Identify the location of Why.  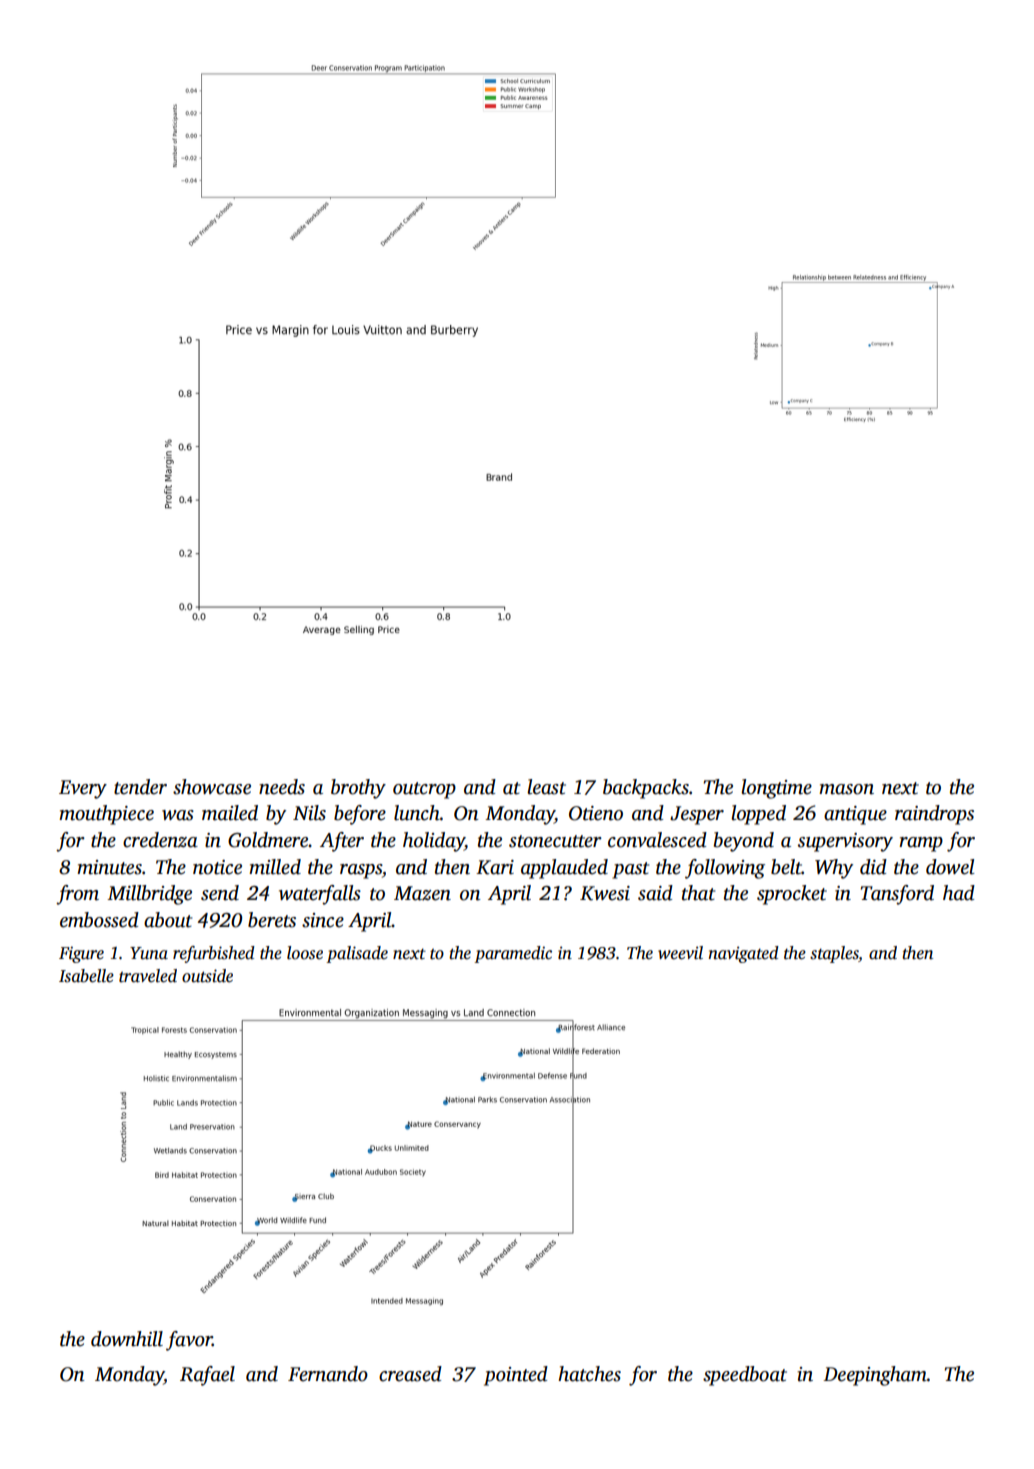
(834, 869).
